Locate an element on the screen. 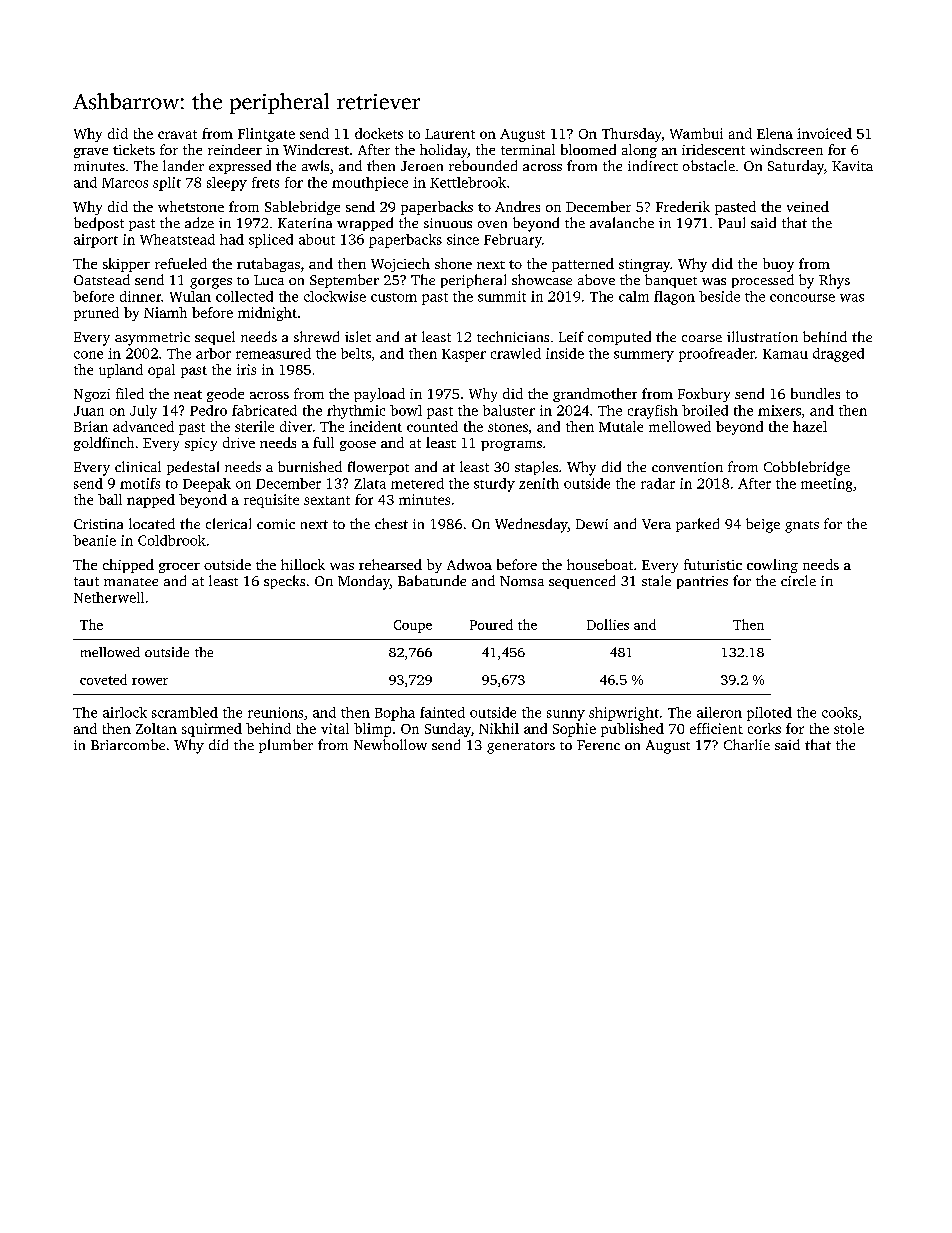 This screenshot has height=1233, width=952. rower is located at coordinates (150, 681).
